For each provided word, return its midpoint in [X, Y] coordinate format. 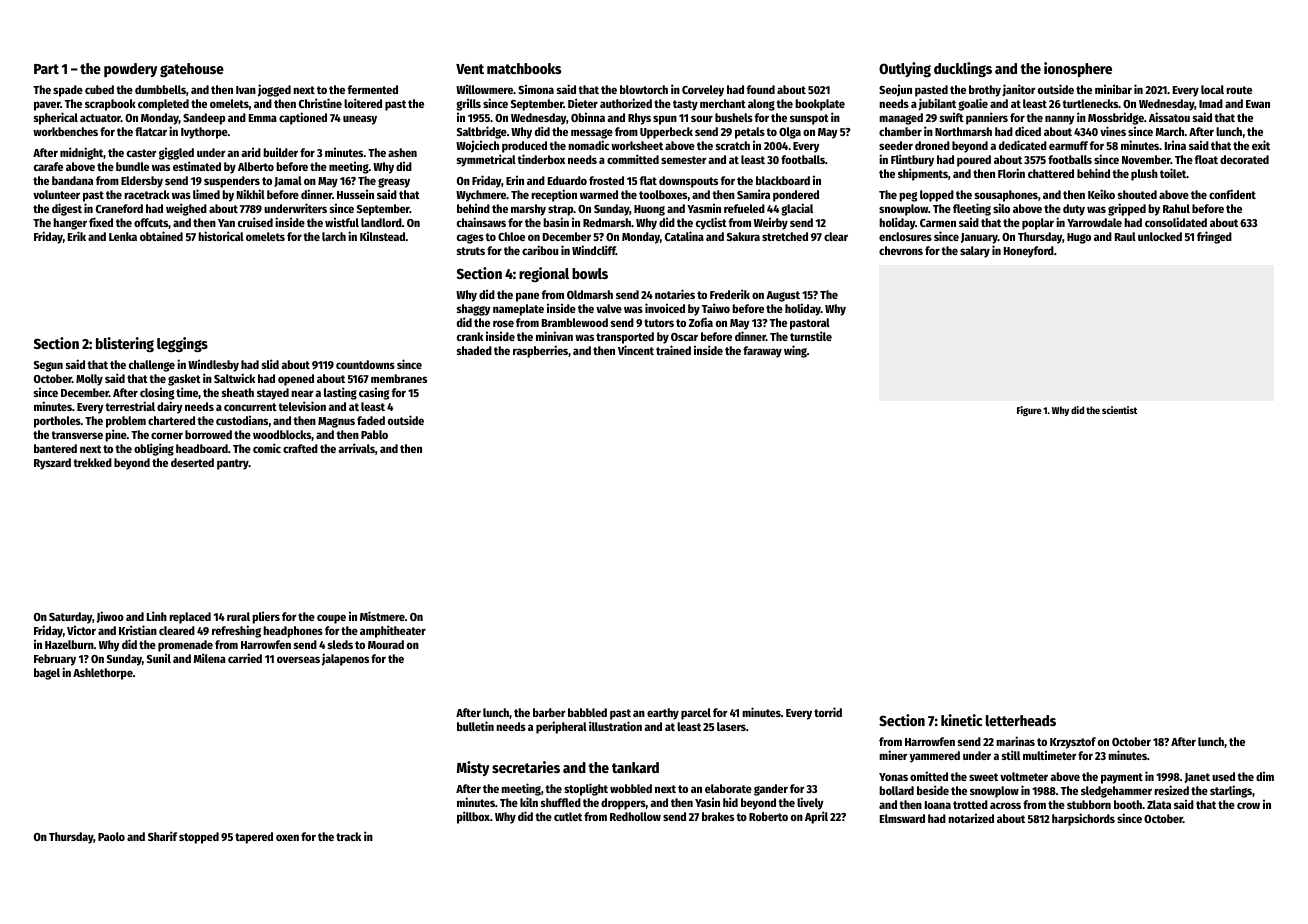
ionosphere [1078, 69]
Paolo [111, 836]
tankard [635, 767]
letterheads [1021, 720]
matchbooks [524, 68]
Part [46, 69]
